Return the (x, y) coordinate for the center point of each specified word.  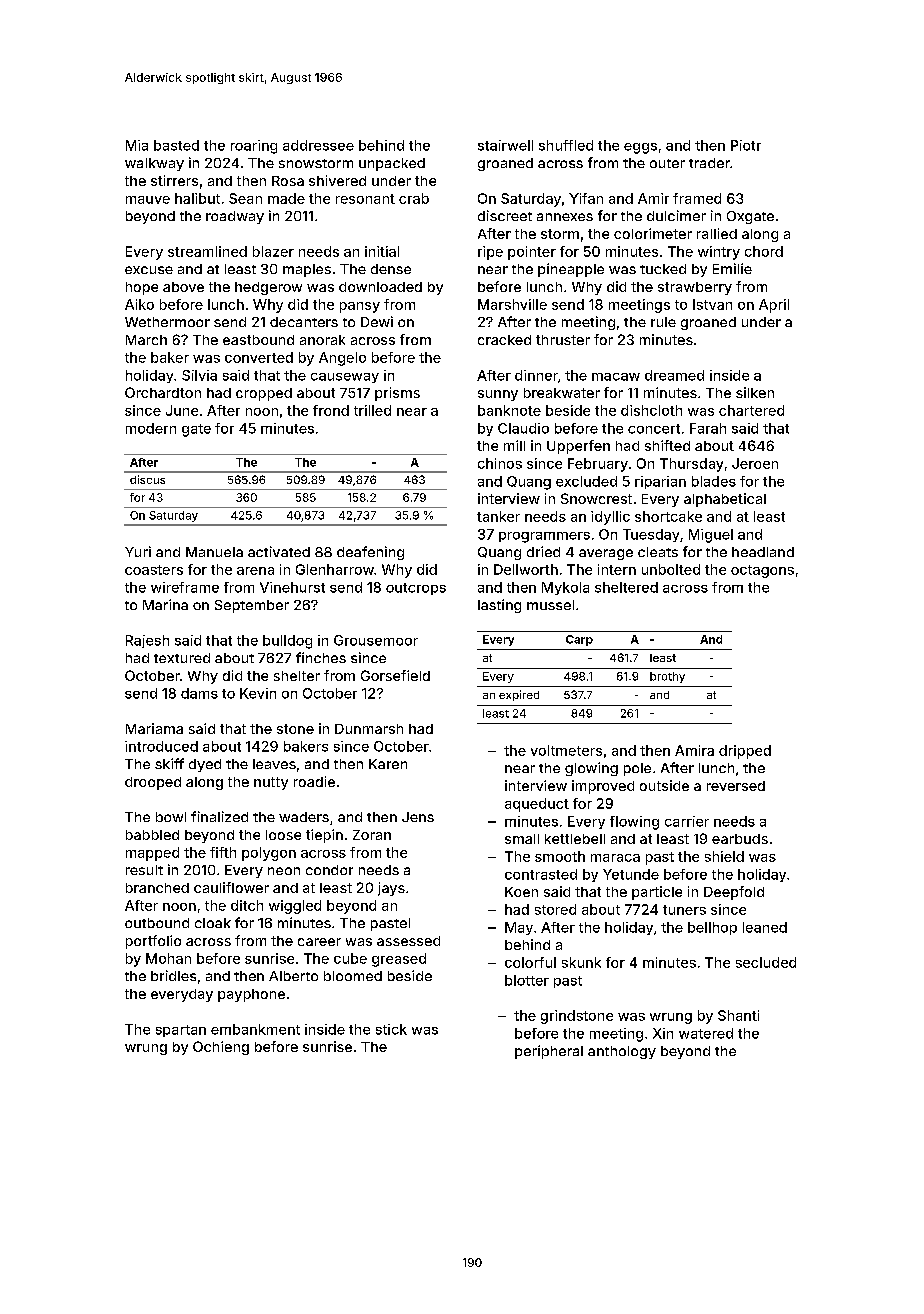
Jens (418, 817)
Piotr (746, 145)
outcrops (416, 589)
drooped (153, 783)
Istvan (712, 304)
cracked (504, 340)
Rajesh (147, 641)
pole (637, 769)
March (146, 340)
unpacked (392, 164)
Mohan (168, 958)
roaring (254, 147)
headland (763, 552)
